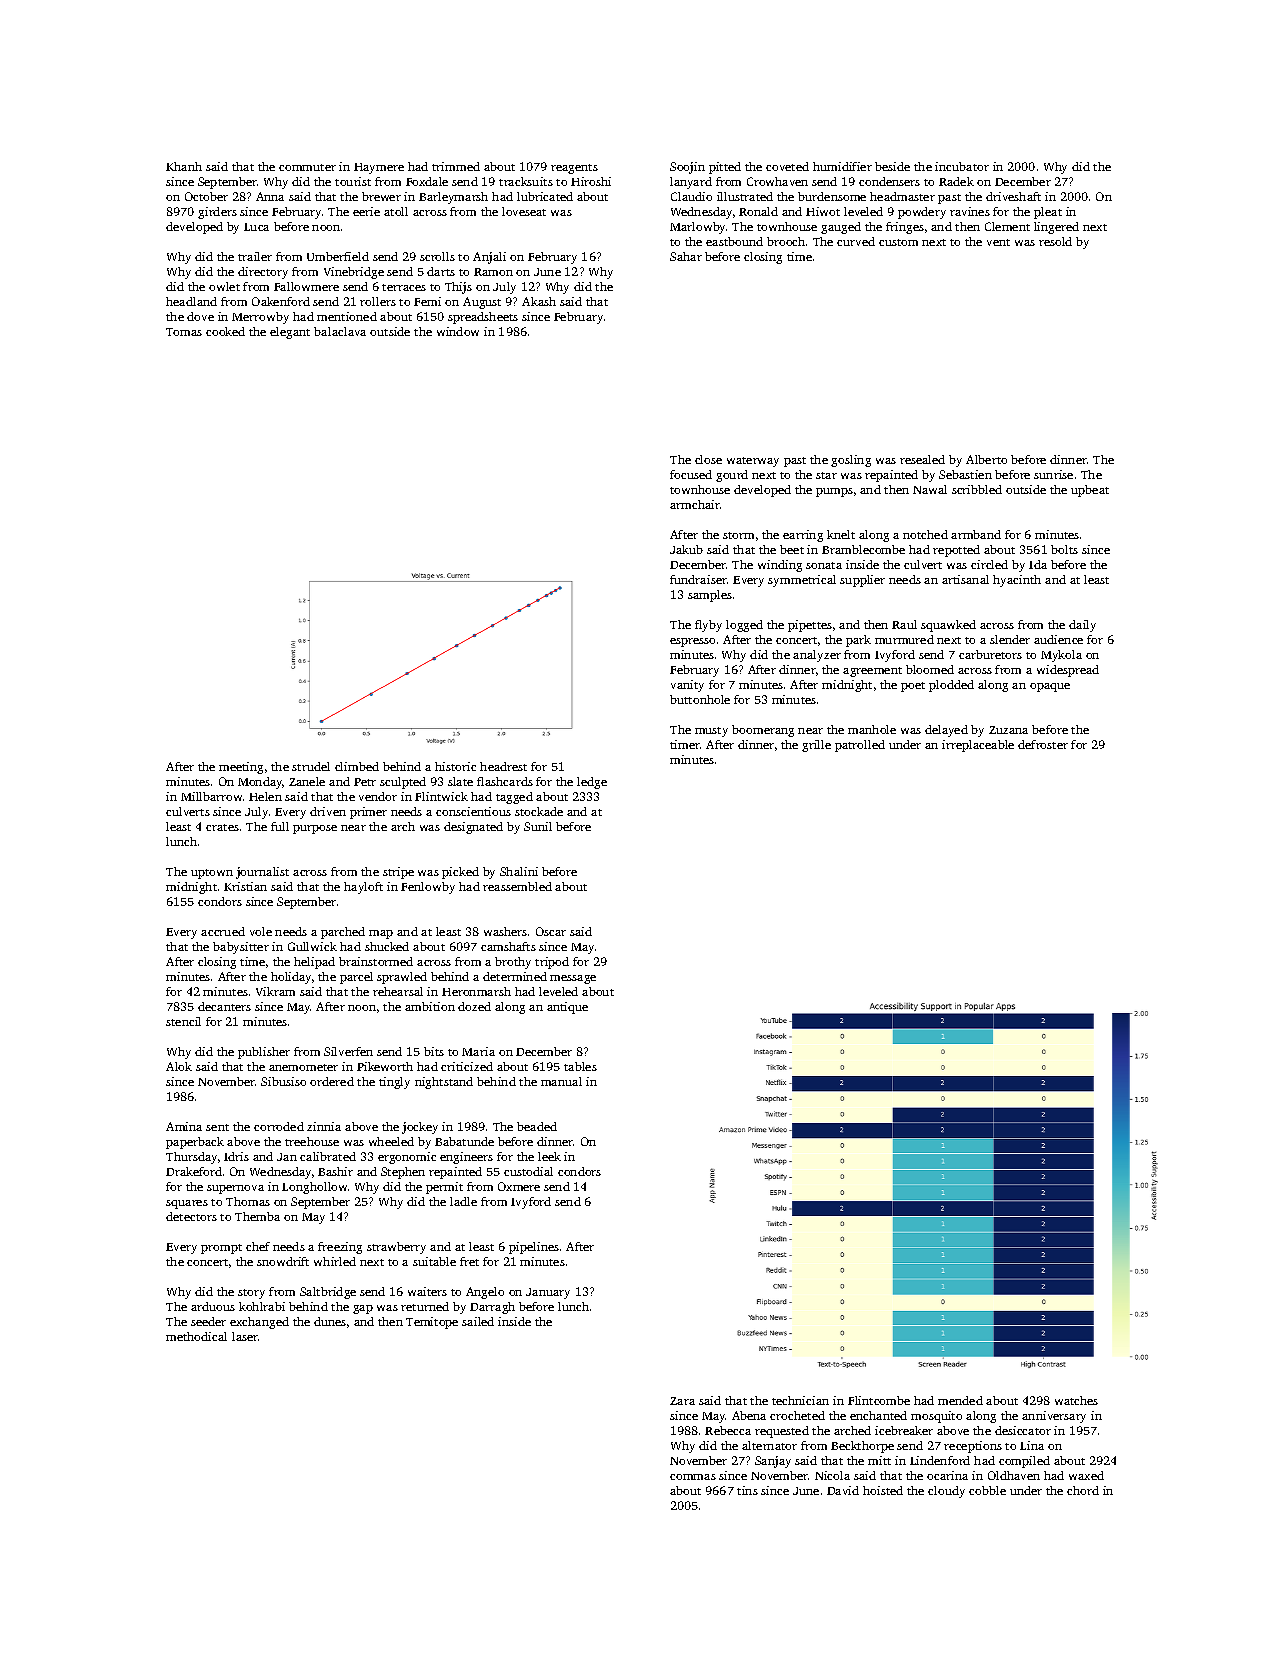 This screenshot has width=1286, height=1664. I want to click on Haymere, so click(379, 168).
